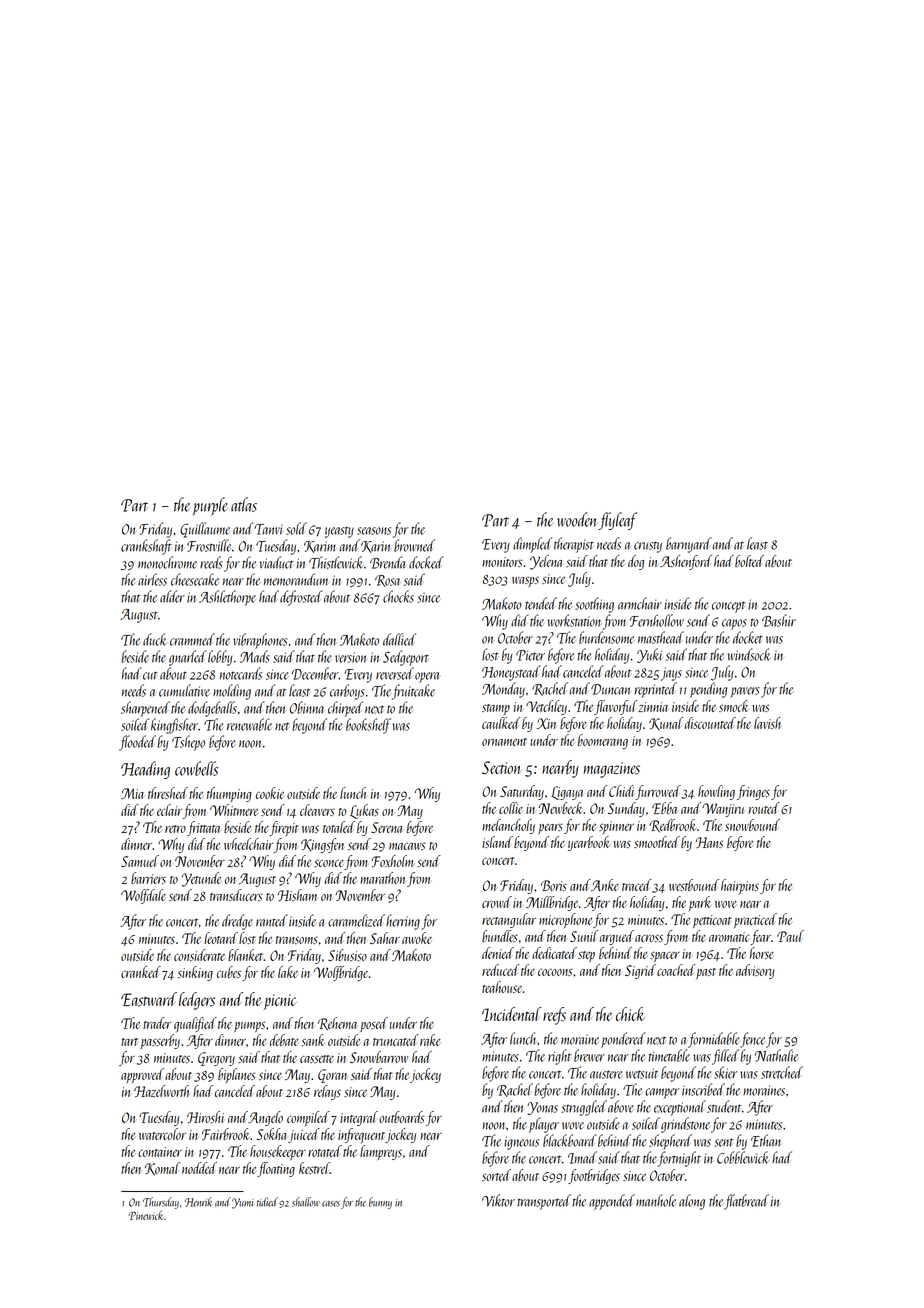 This screenshot has height=1308, width=924. Describe the element at coordinates (243, 1203) in the screenshot. I see `Yumi` at that location.
